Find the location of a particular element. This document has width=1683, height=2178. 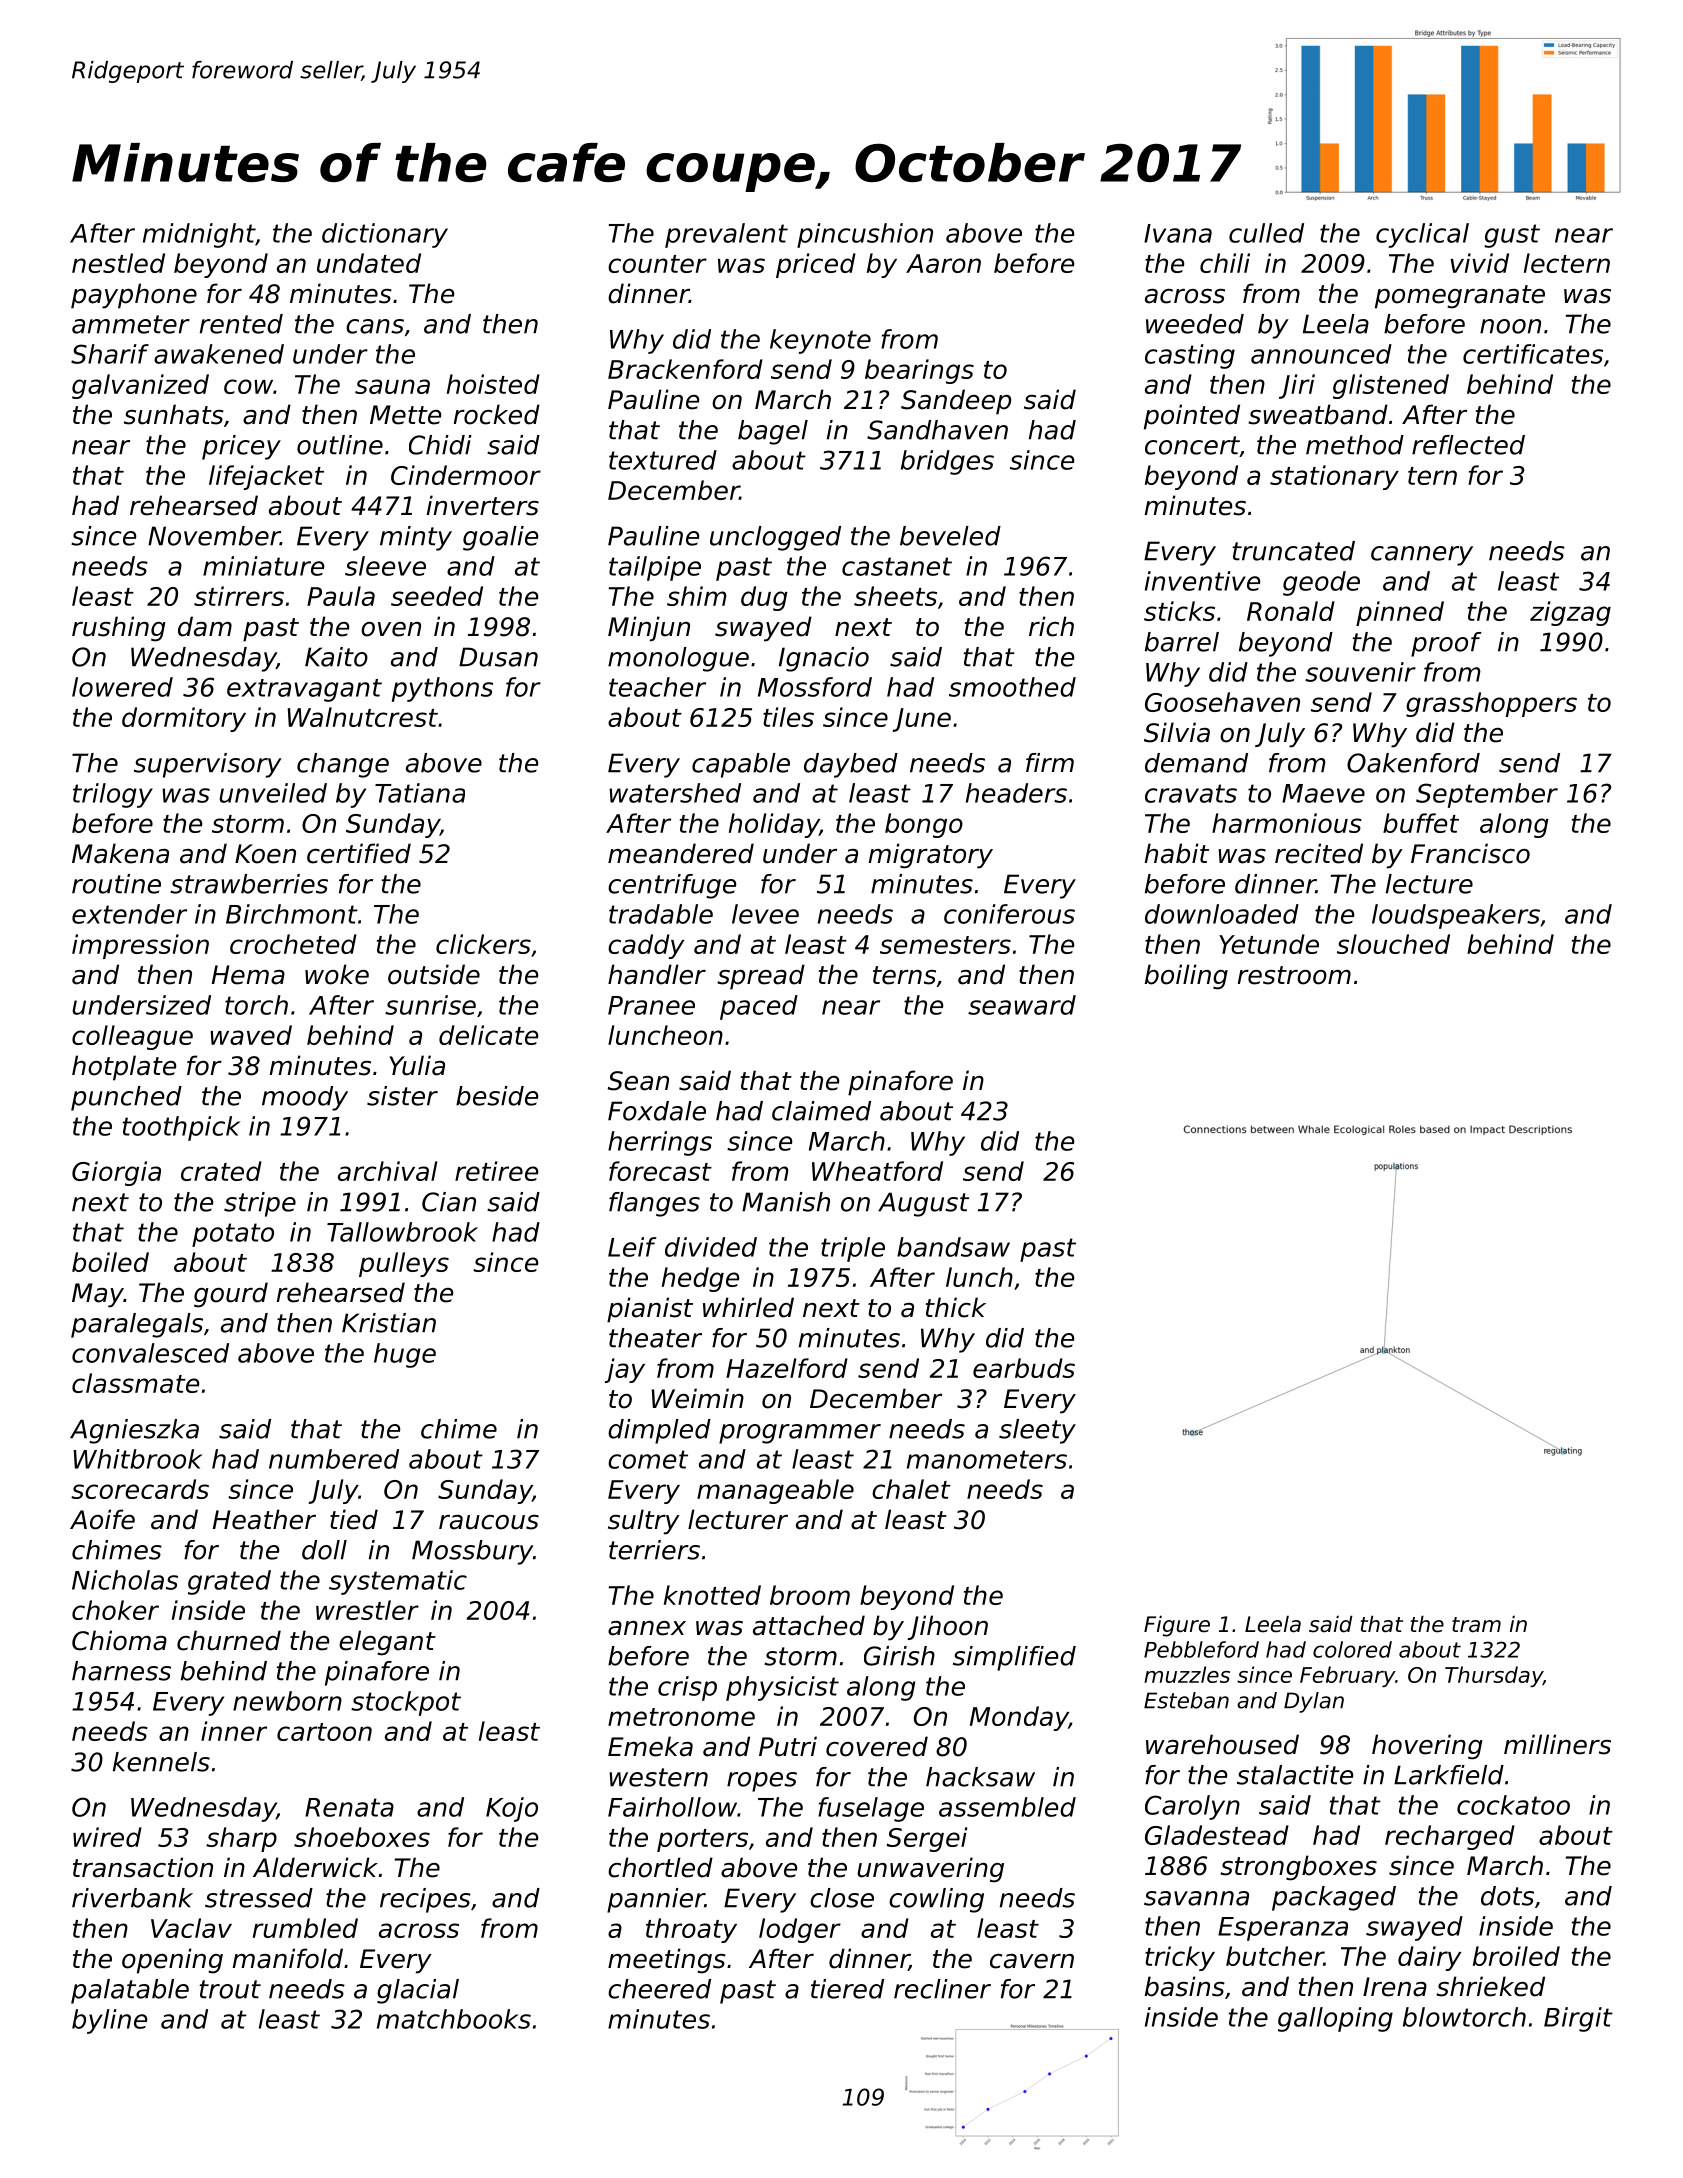

Manish is located at coordinates (786, 1202).
